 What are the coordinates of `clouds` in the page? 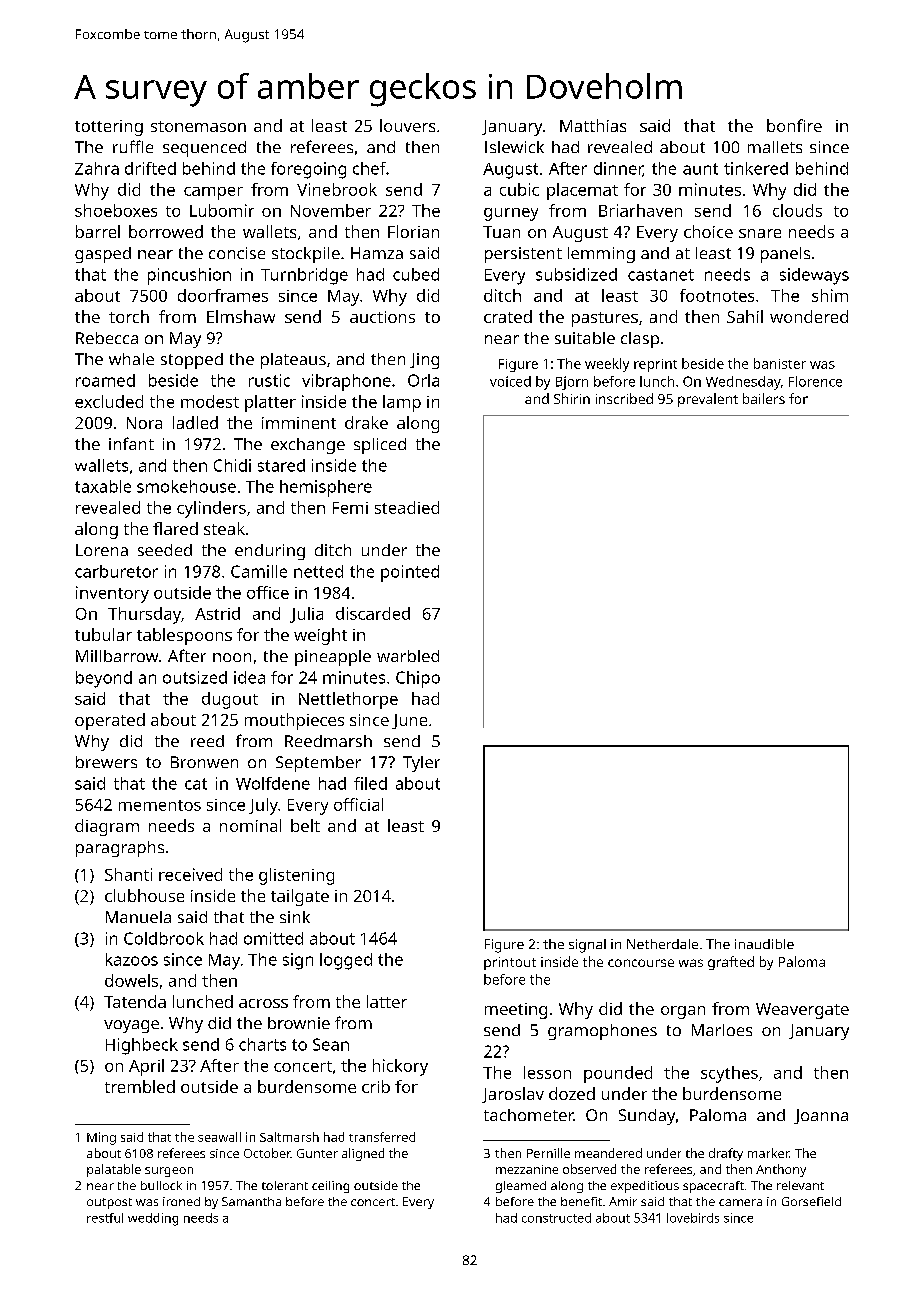 It's located at (797, 210).
